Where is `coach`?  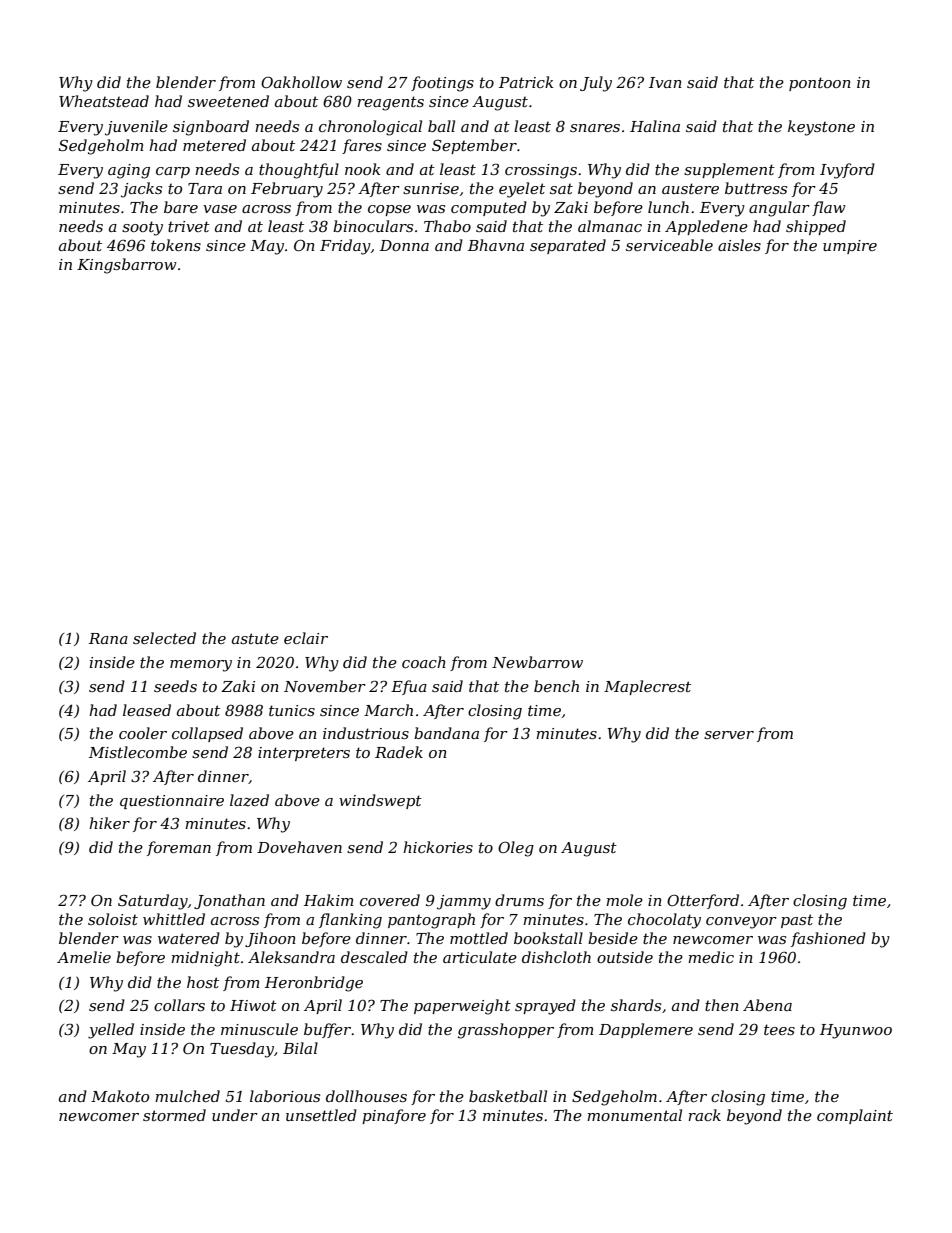 coach is located at coordinates (424, 662).
